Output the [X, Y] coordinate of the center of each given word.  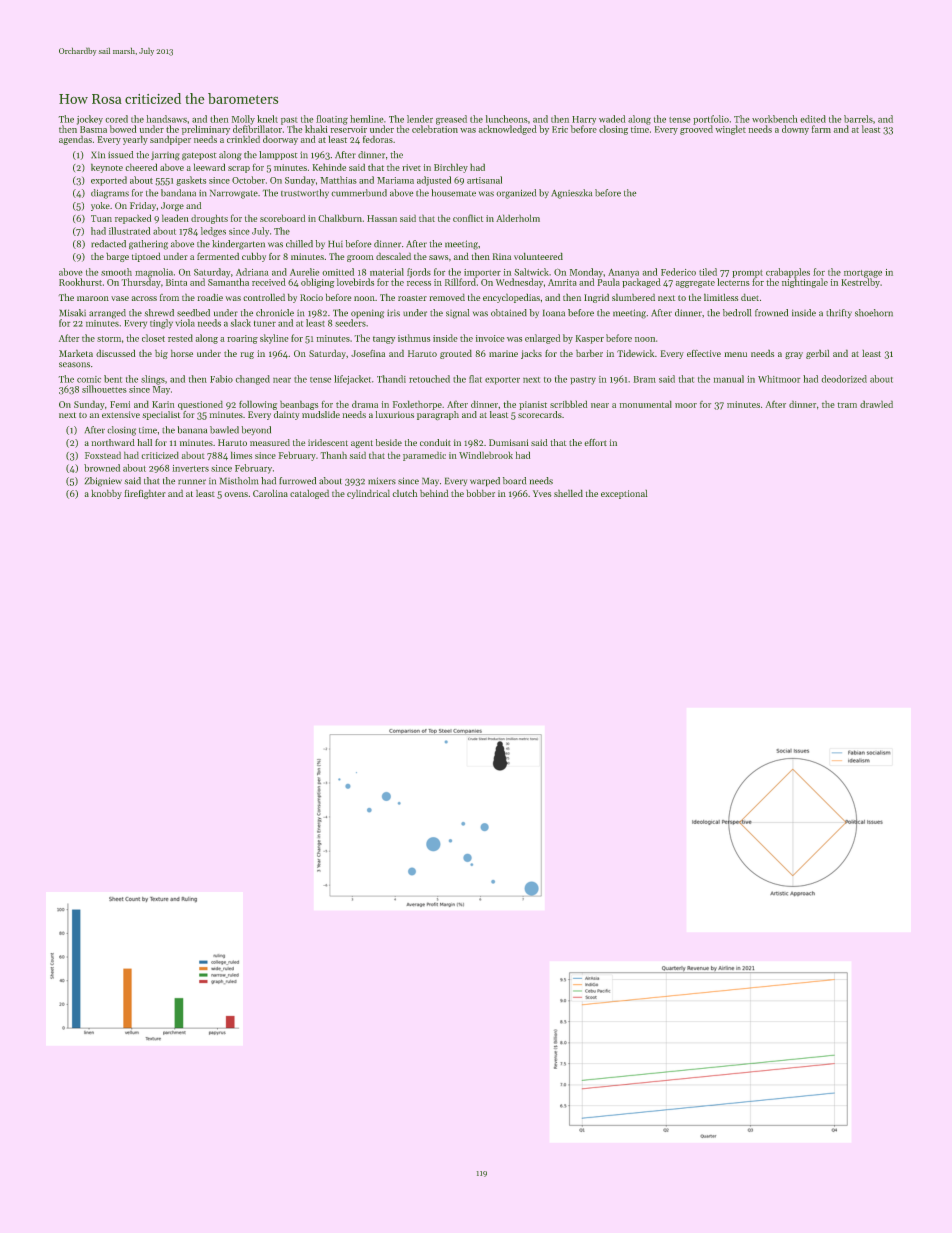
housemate [454, 193]
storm [109, 339]
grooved [696, 130]
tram [847, 405]
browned [102, 468]
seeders [350, 323]
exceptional [624, 494]
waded [612, 119]
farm [821, 129]
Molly [243, 120]
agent [362, 444]
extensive [121, 414]
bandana [178, 193]
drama [365, 404]
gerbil [817, 354]
